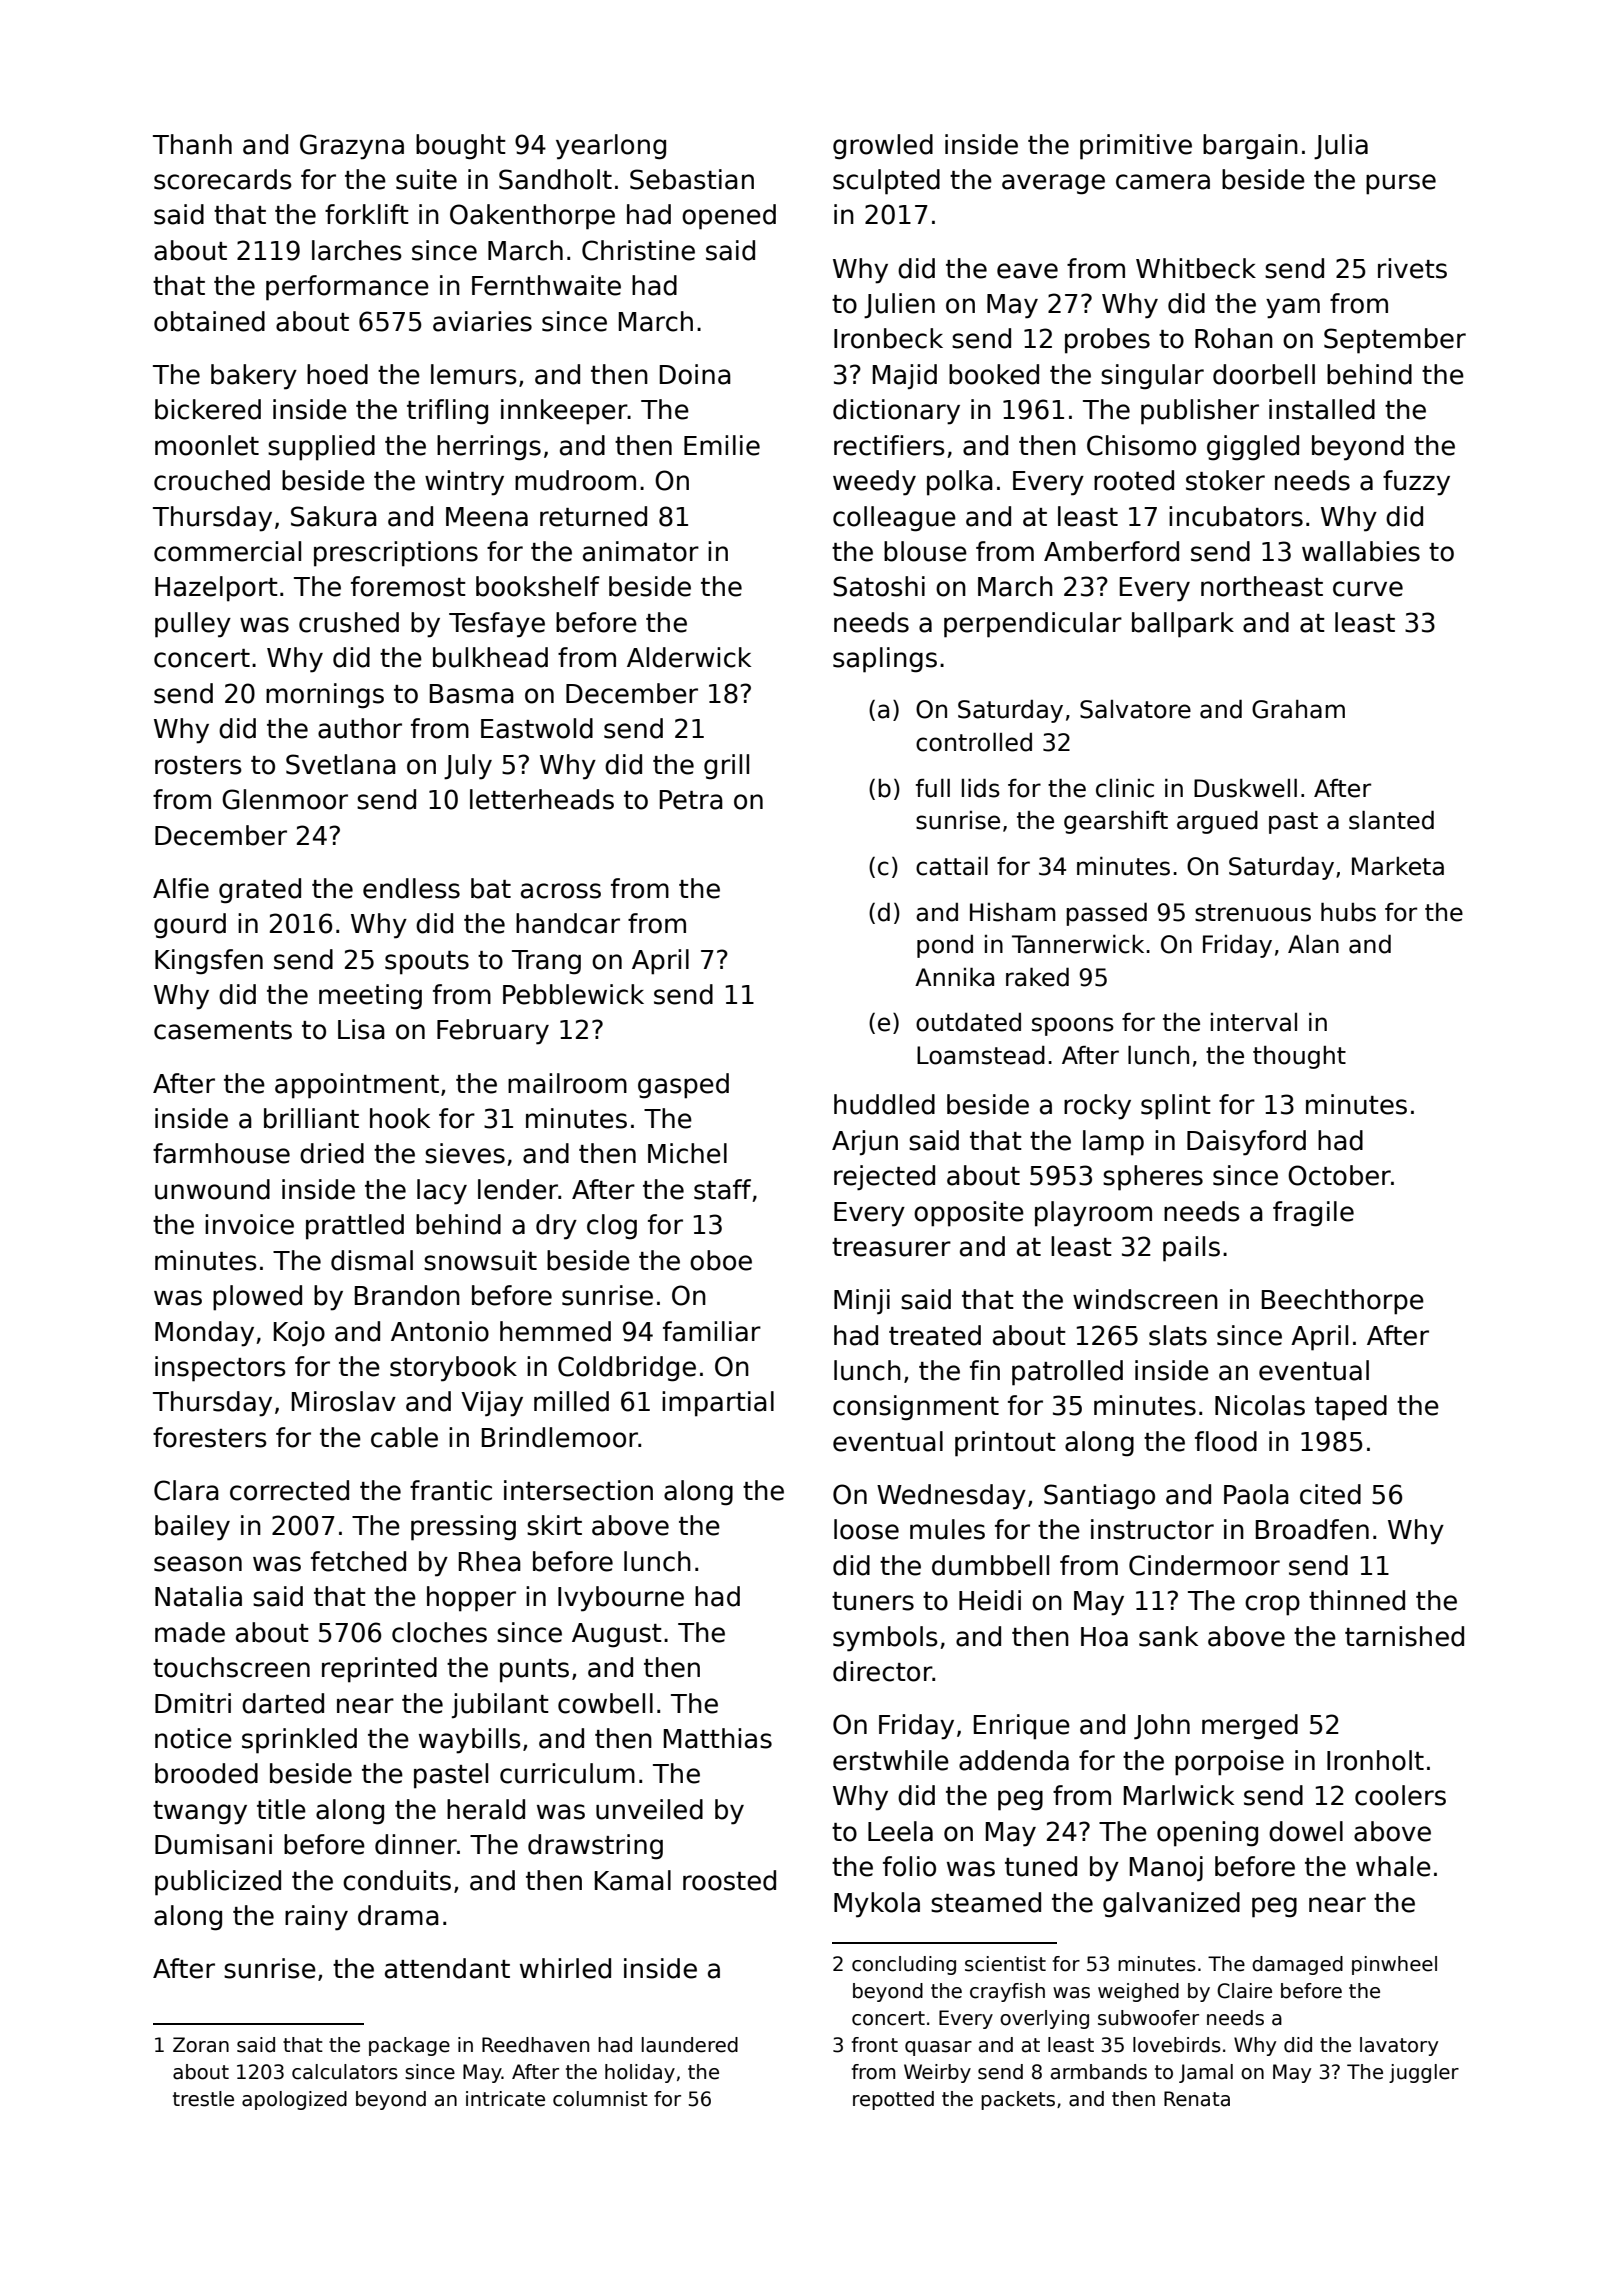 The height and width of the page is (2292, 1620). I want to click on foremost, so click(408, 586).
